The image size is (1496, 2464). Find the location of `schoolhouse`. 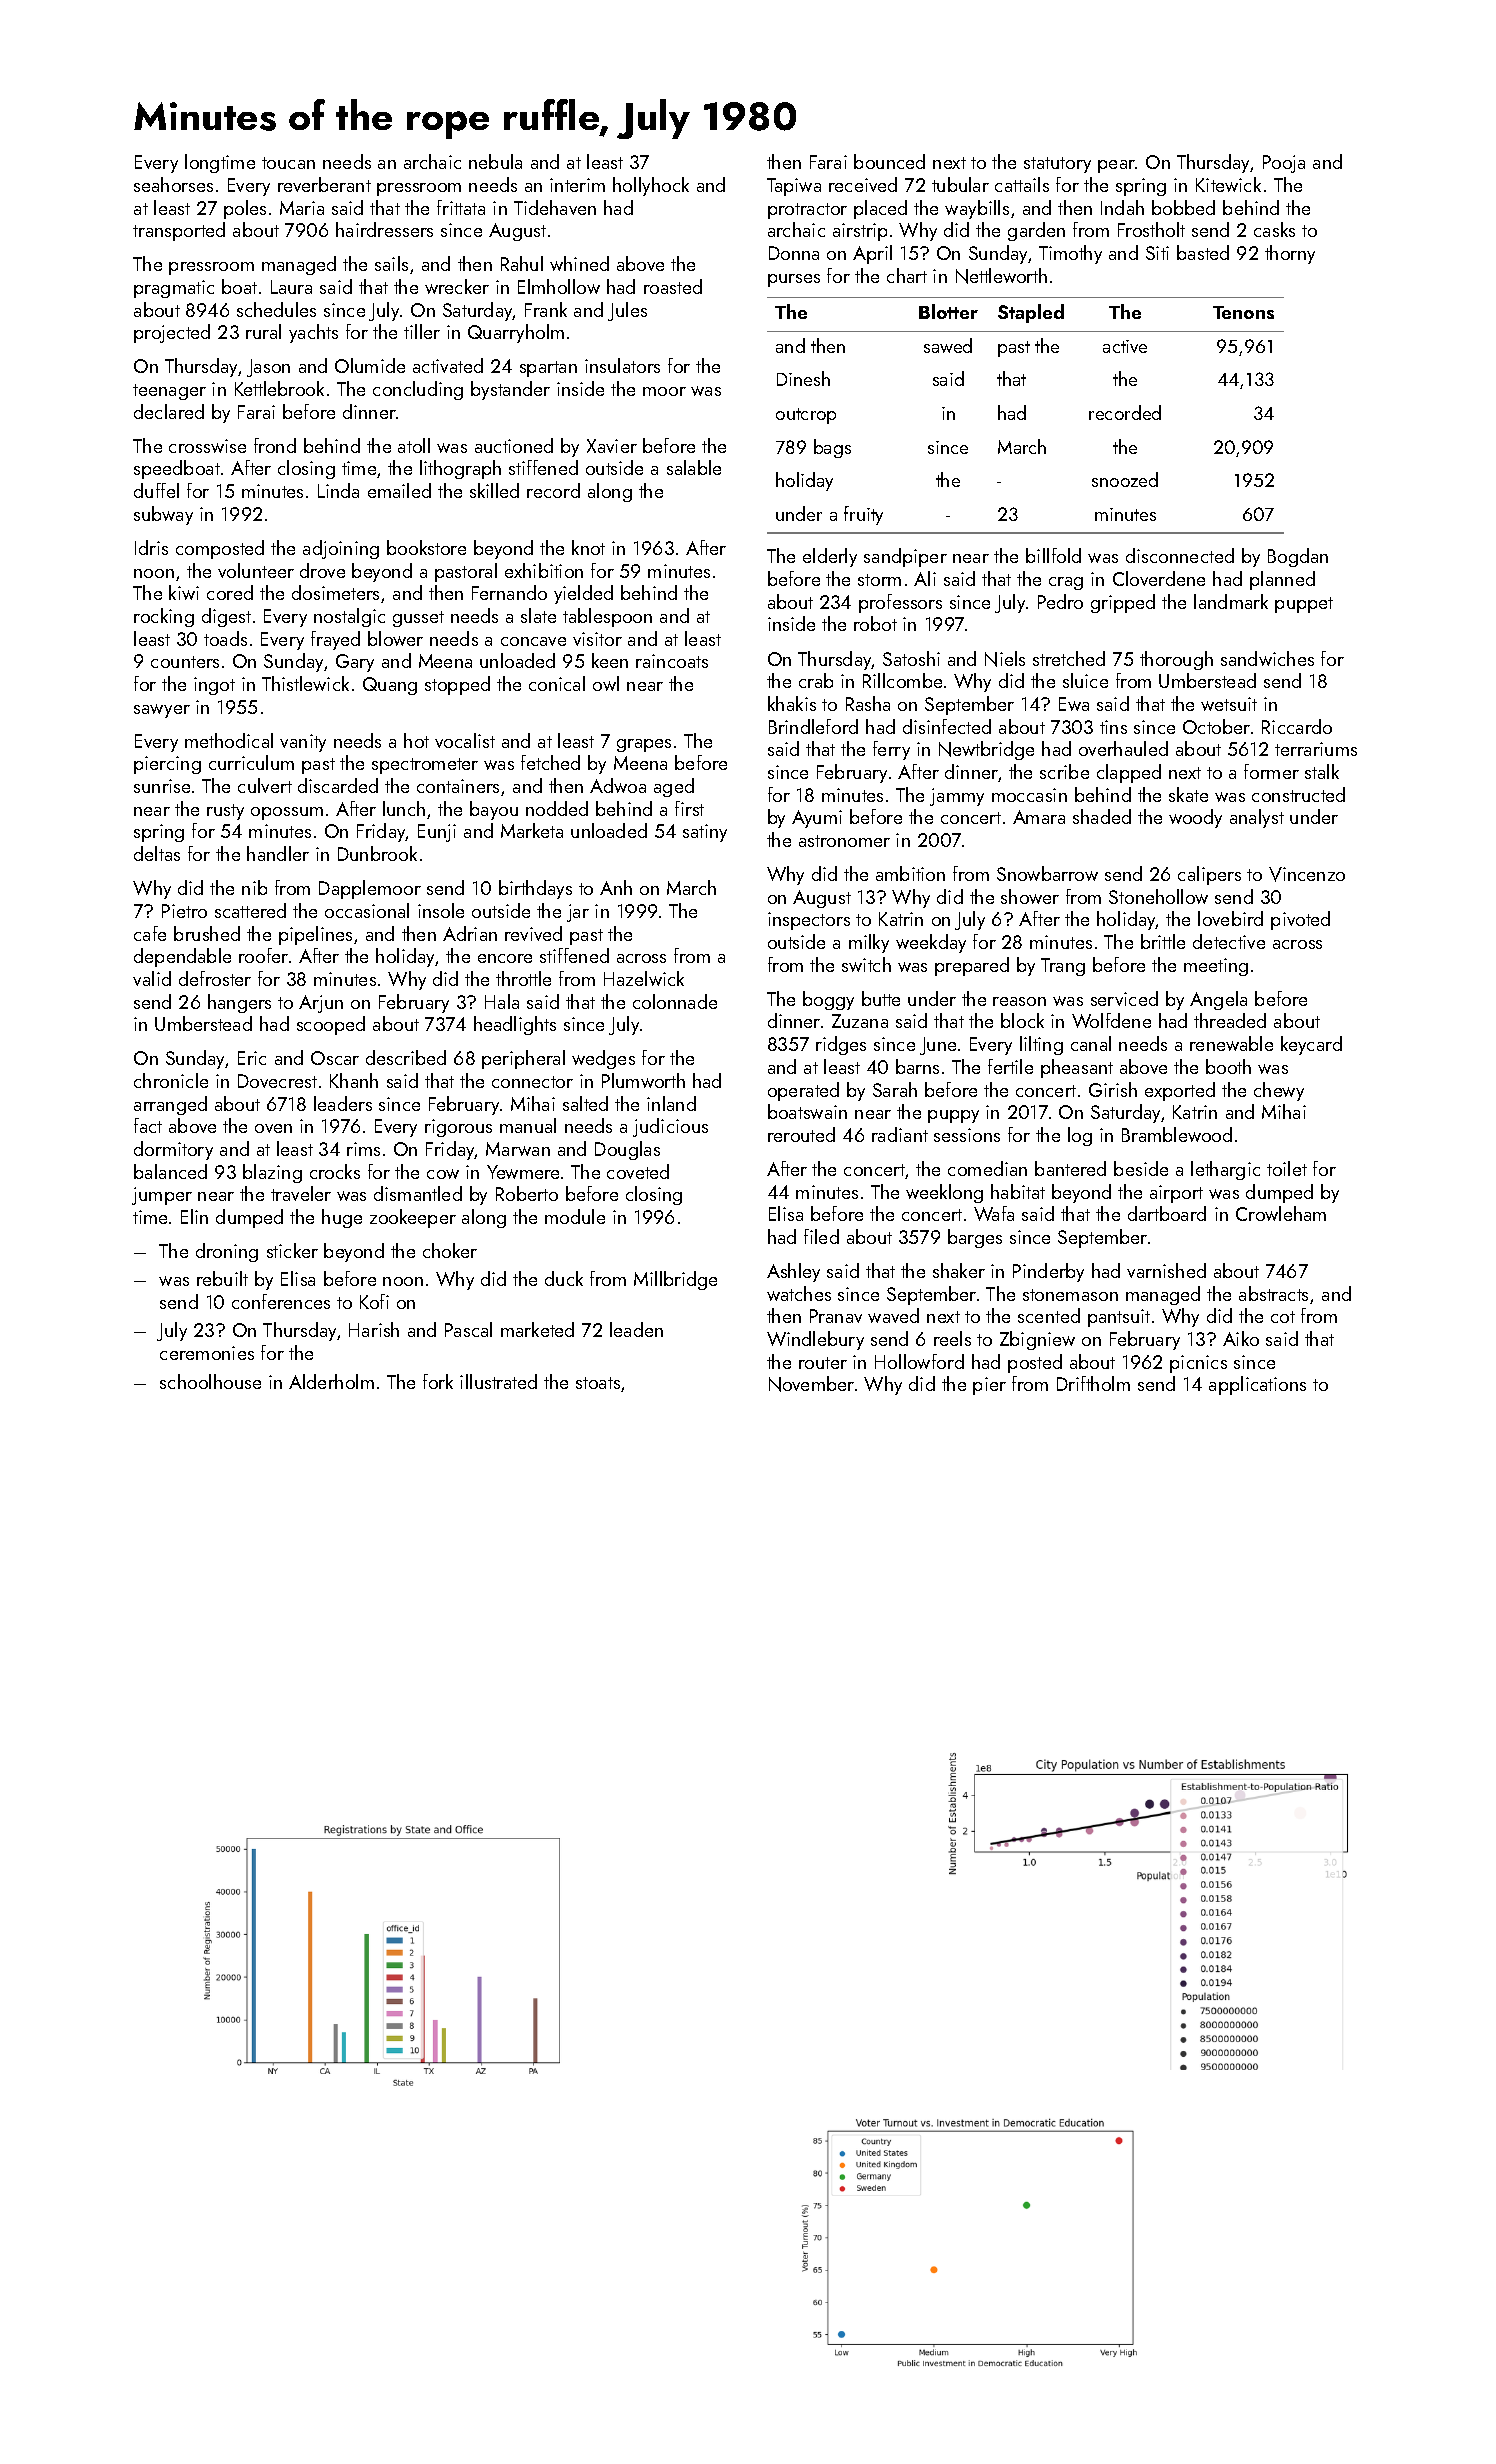

schoolhouse is located at coordinates (210, 1381).
